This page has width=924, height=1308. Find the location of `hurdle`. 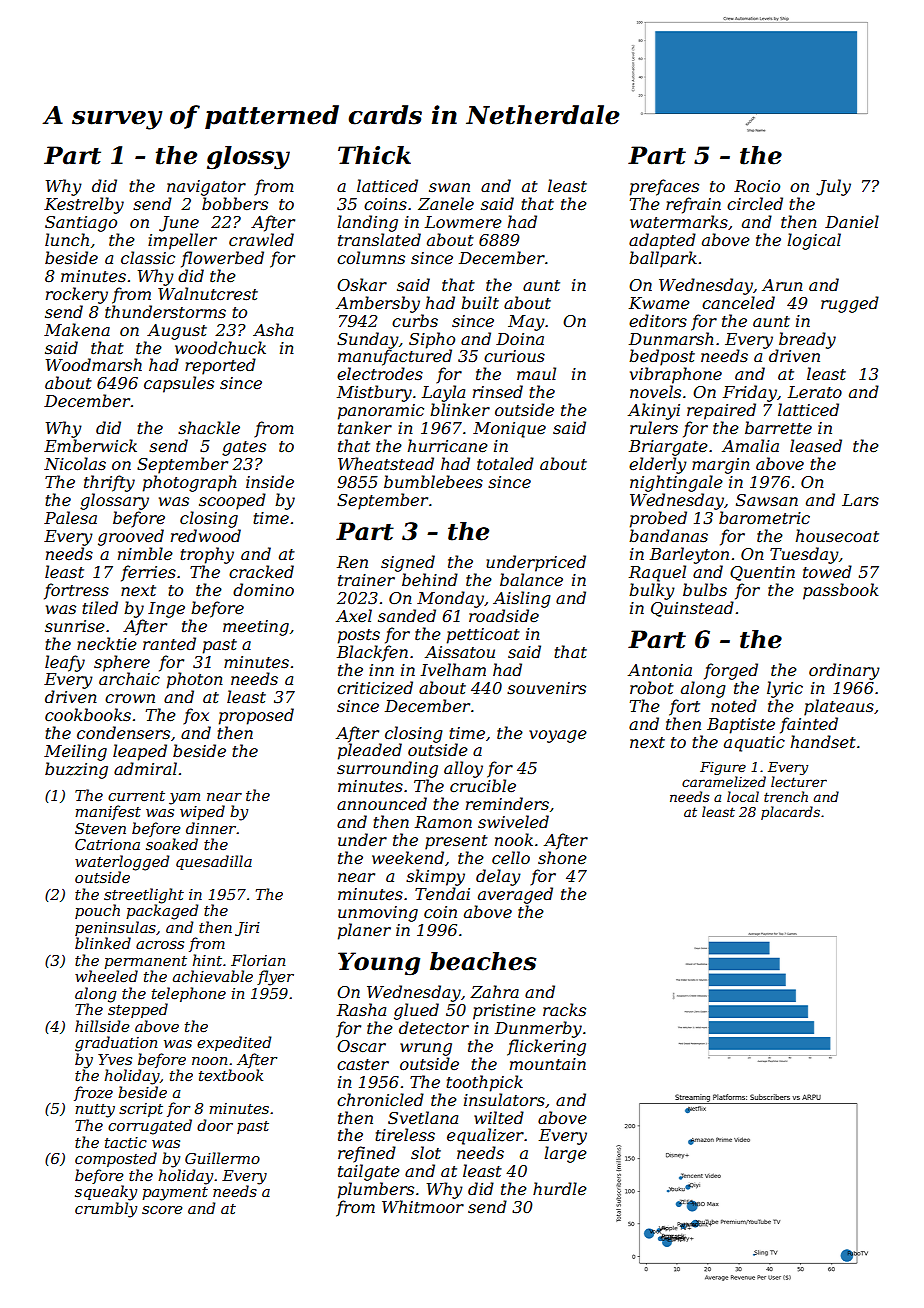

hurdle is located at coordinates (560, 1188).
